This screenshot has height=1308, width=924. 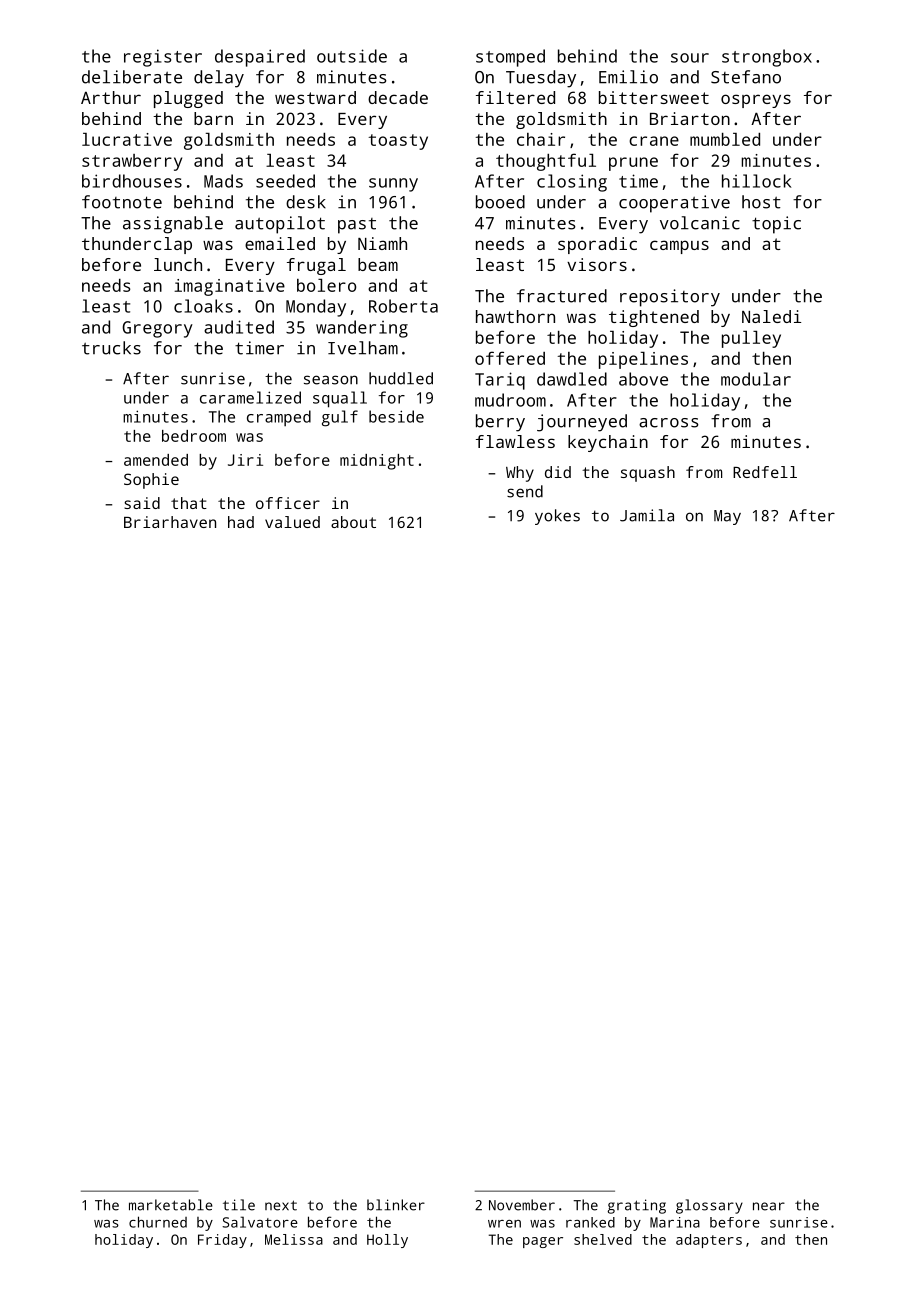 I want to click on about, so click(x=353, y=522).
